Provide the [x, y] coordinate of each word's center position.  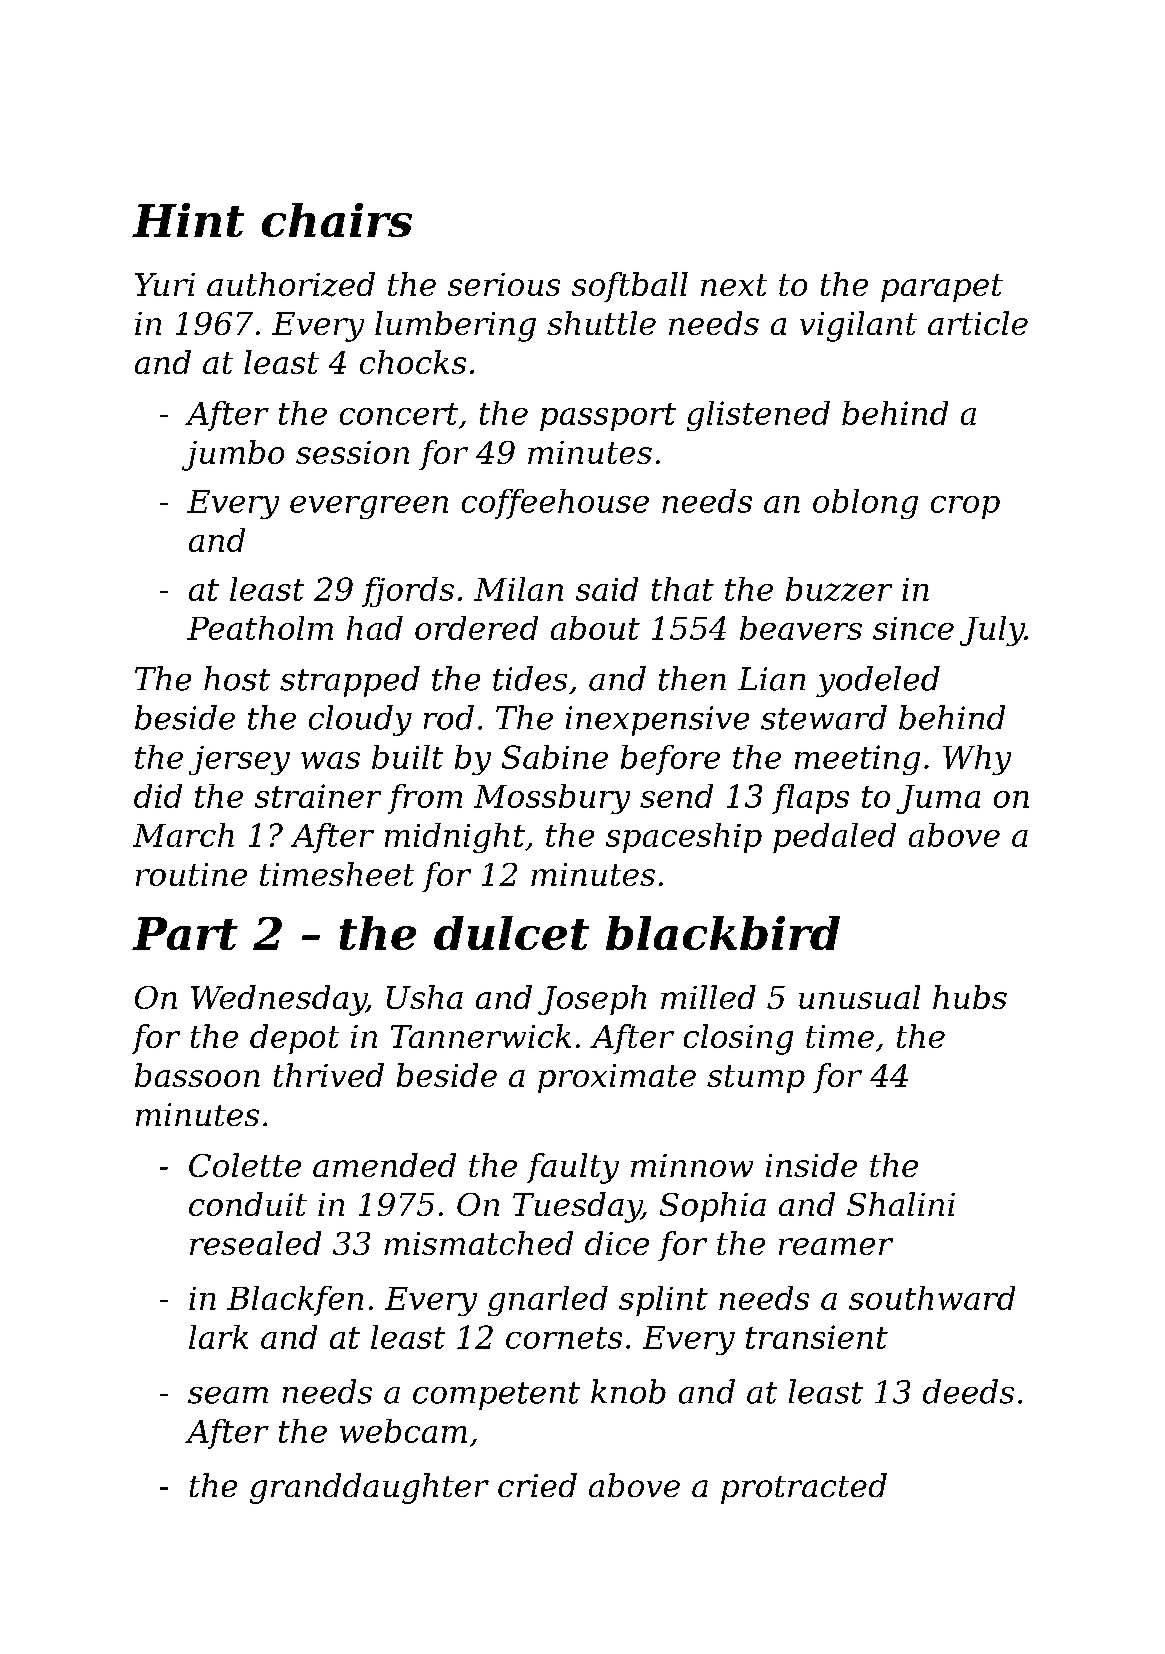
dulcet [511, 933]
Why [977, 760]
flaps [810, 799]
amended [384, 1165]
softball [630, 287]
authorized [291, 284]
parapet [942, 288]
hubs [970, 997]
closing [738, 1039]
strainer [318, 796]
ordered [476, 628]
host [237, 678]
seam [228, 1395]
